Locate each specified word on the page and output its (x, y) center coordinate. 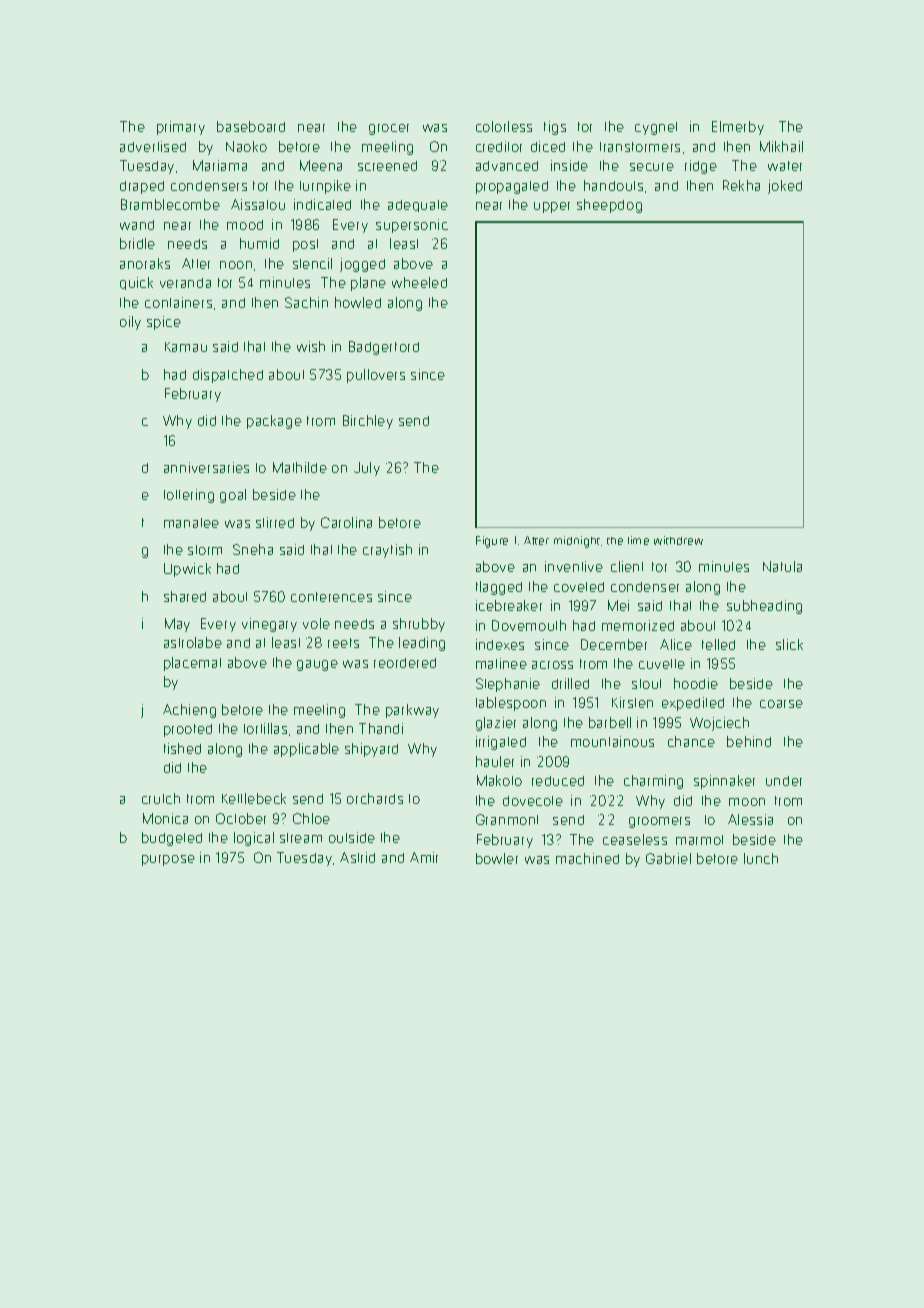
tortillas (265, 728)
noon (236, 265)
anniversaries (206, 467)
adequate (418, 206)
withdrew (678, 540)
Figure (492, 542)
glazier (496, 724)
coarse (781, 704)
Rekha (741, 185)
